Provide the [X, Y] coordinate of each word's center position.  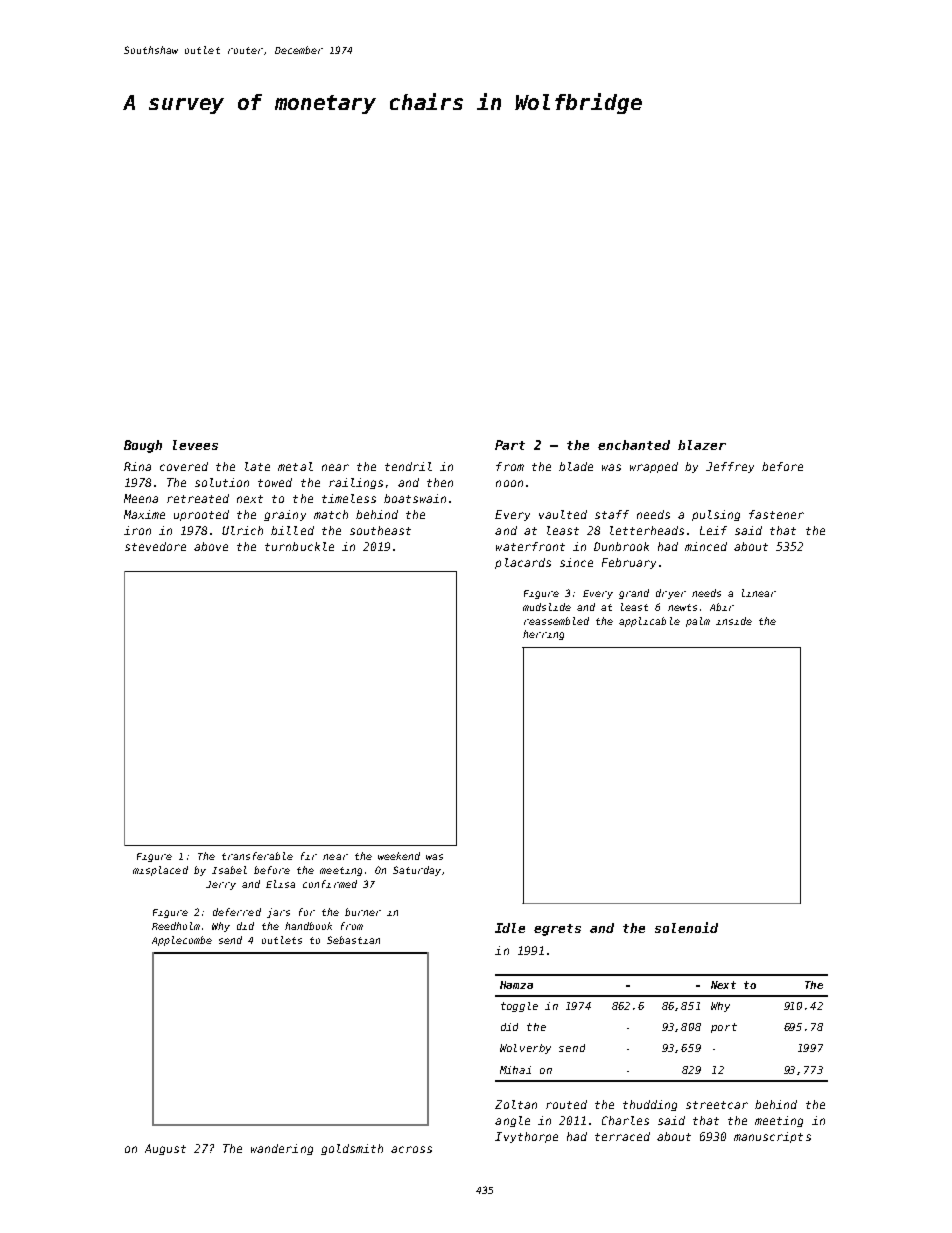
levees [195, 445]
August [165, 1149]
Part [510, 445]
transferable [257, 856]
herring [543, 635]
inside [734, 621]
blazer [702, 445]
